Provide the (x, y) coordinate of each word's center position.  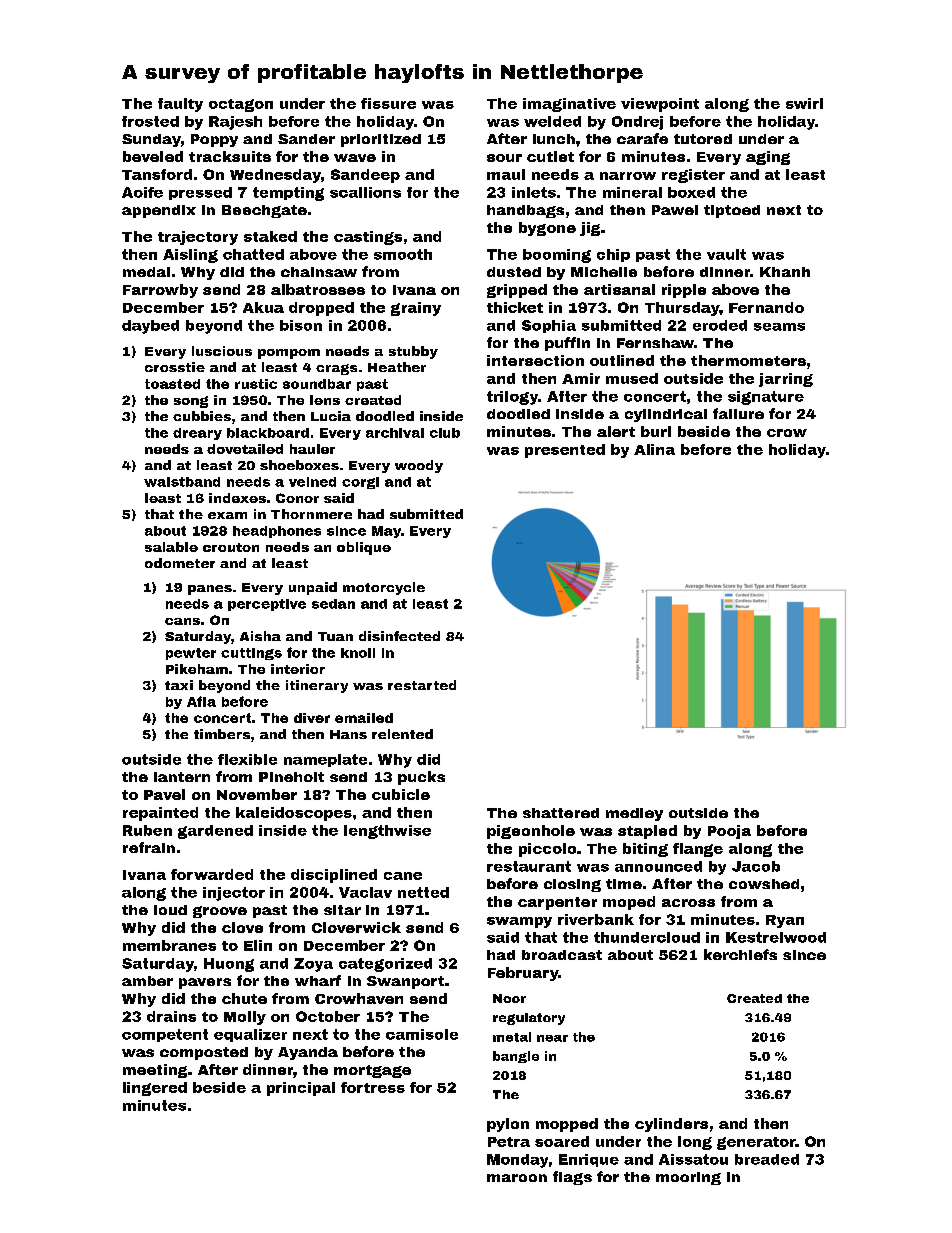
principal (301, 1089)
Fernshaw (655, 343)
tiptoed (732, 211)
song (191, 402)
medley (634, 814)
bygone (547, 229)
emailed (364, 718)
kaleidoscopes (294, 814)
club (445, 433)
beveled (153, 156)
